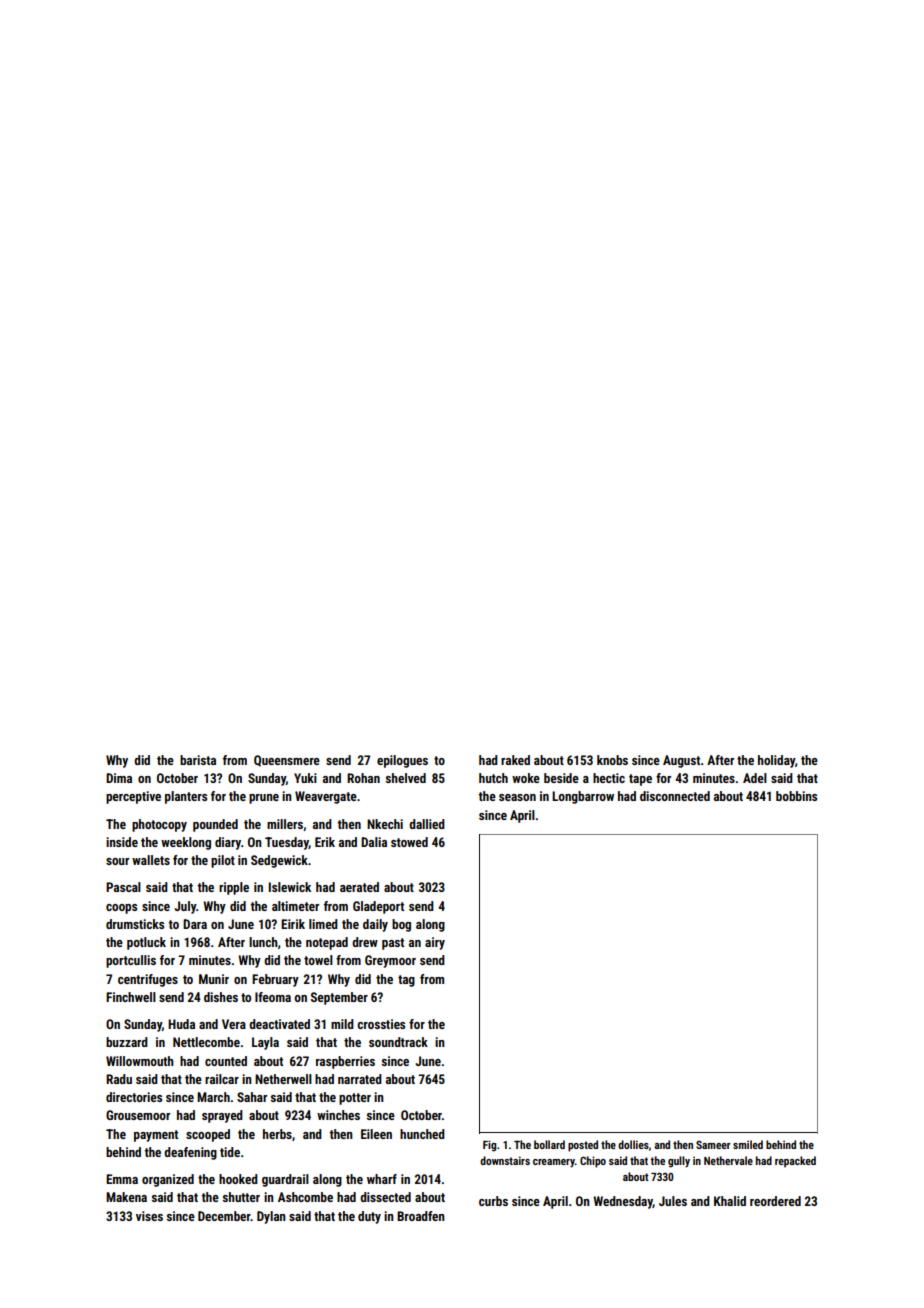  What do you see at coordinates (271, 1217) in the screenshot?
I see `Dylan` at bounding box center [271, 1217].
